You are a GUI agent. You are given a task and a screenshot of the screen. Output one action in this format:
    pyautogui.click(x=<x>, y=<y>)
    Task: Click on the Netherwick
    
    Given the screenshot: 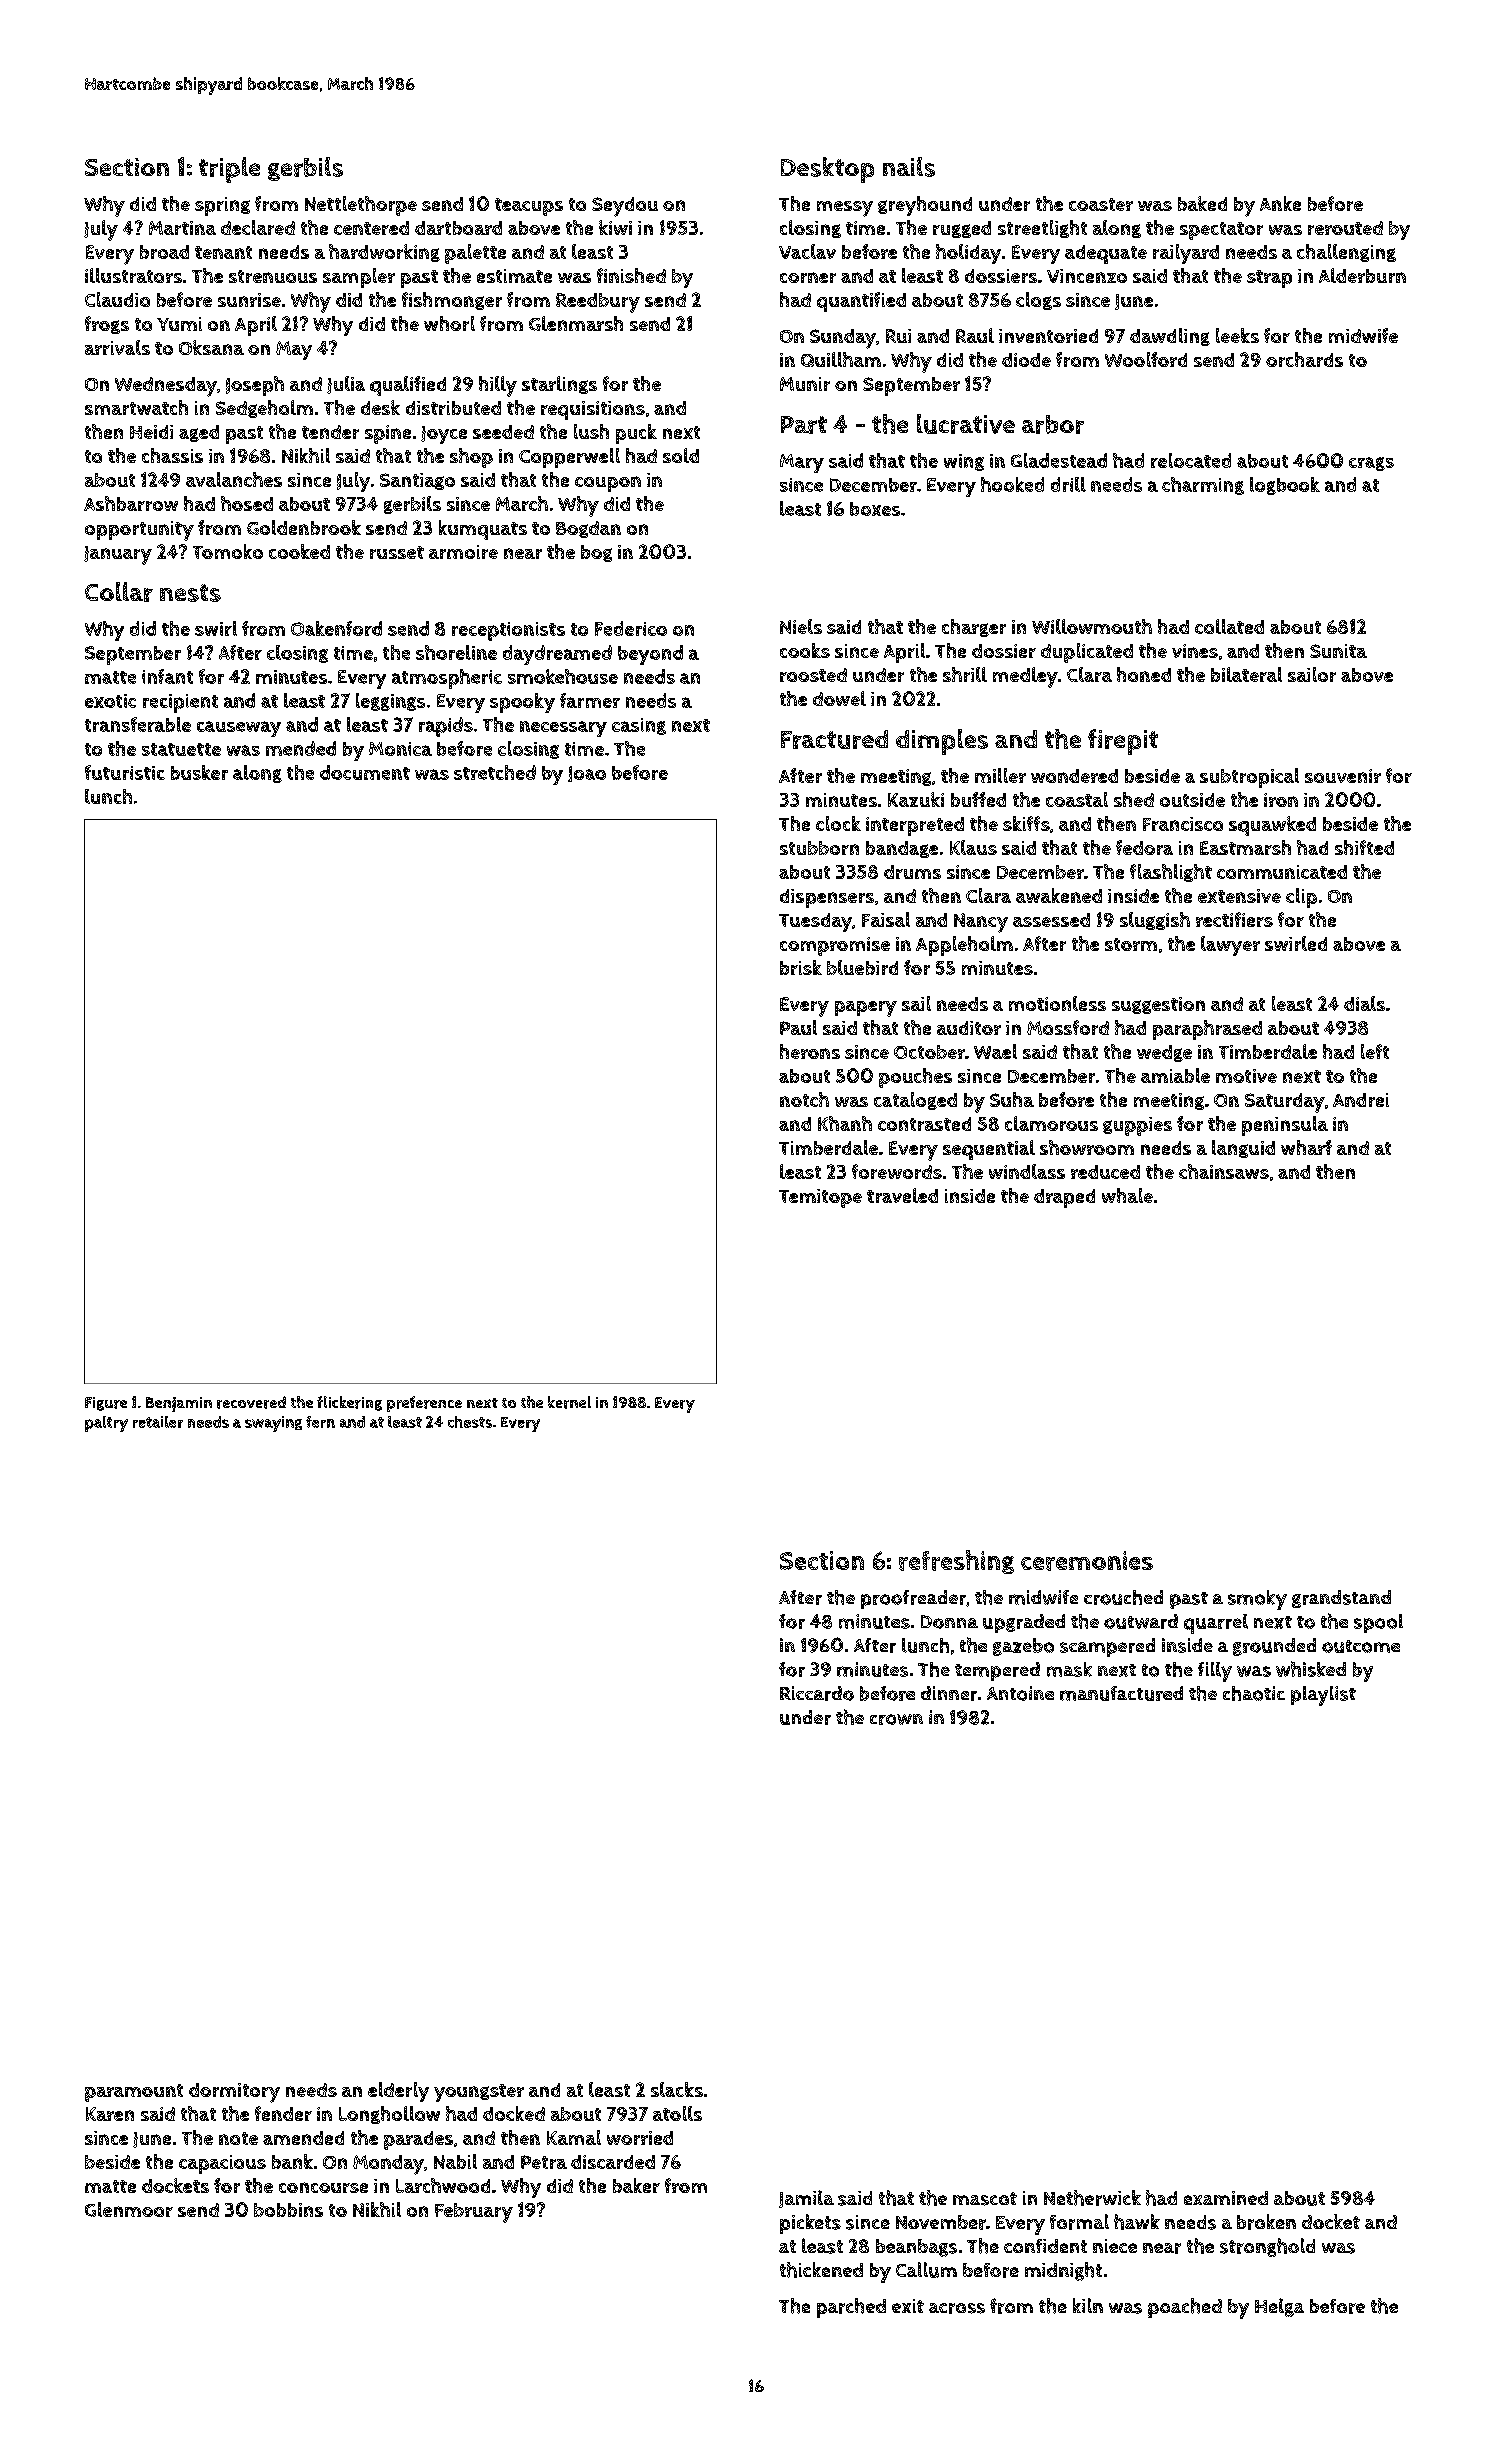 What is the action you would take?
    pyautogui.click(x=1092, y=2198)
